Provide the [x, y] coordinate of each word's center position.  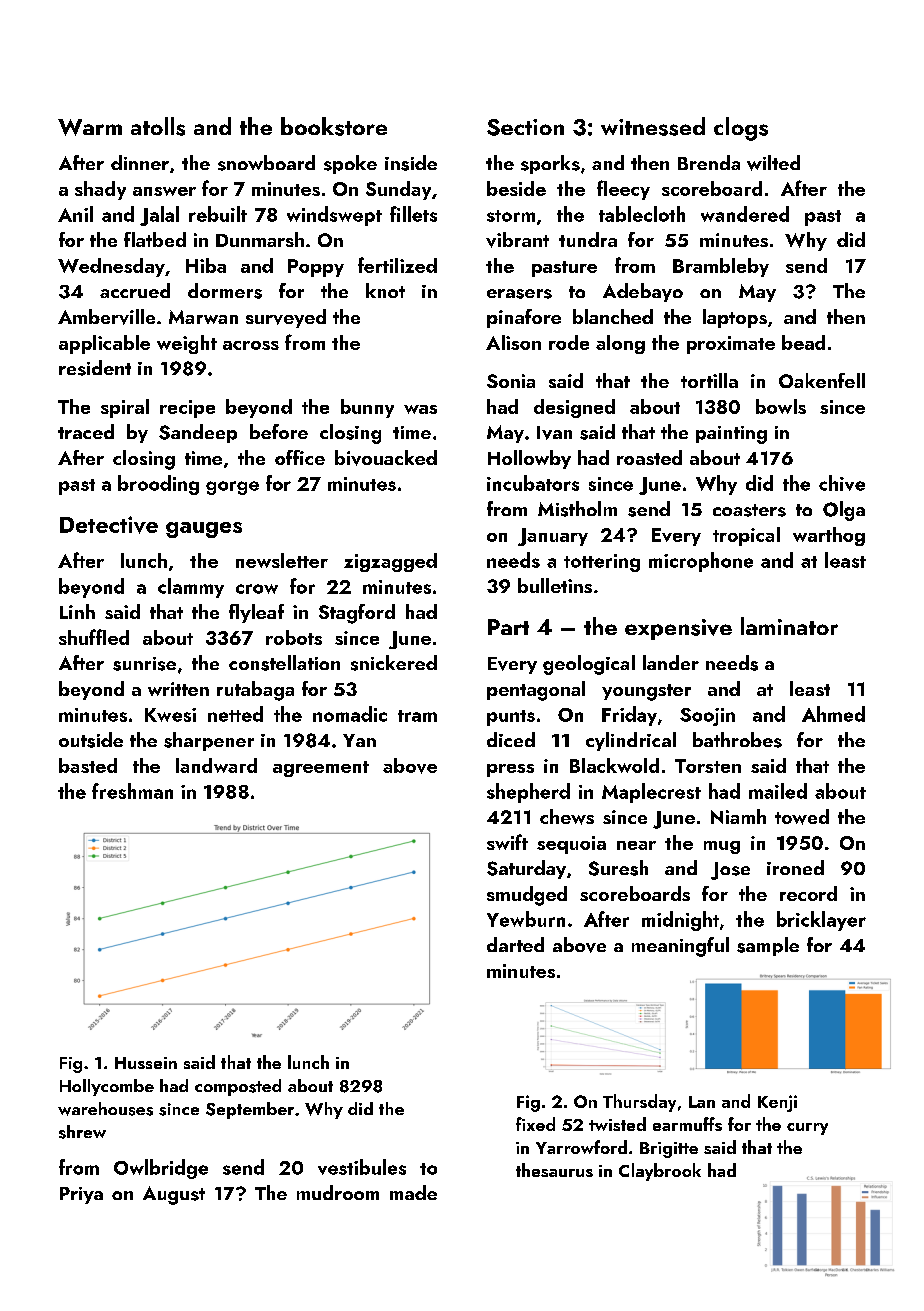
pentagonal [536, 691]
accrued [135, 290]
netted [235, 714]
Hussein [146, 1063]
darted [515, 944]
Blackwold [614, 765]
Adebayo [643, 292]
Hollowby [529, 459]
